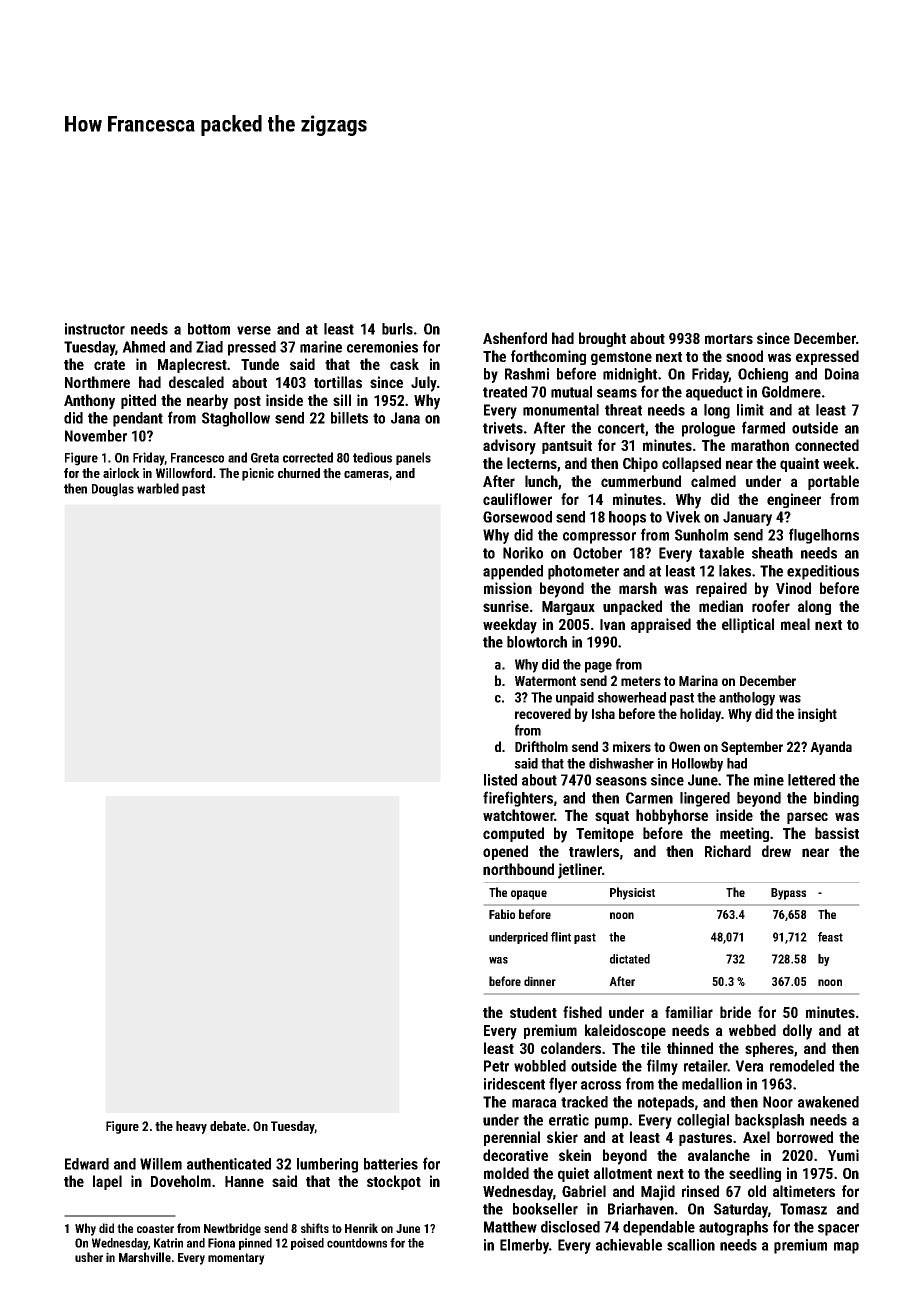  Describe the element at coordinates (95, 329) in the screenshot. I see `instructor` at that location.
